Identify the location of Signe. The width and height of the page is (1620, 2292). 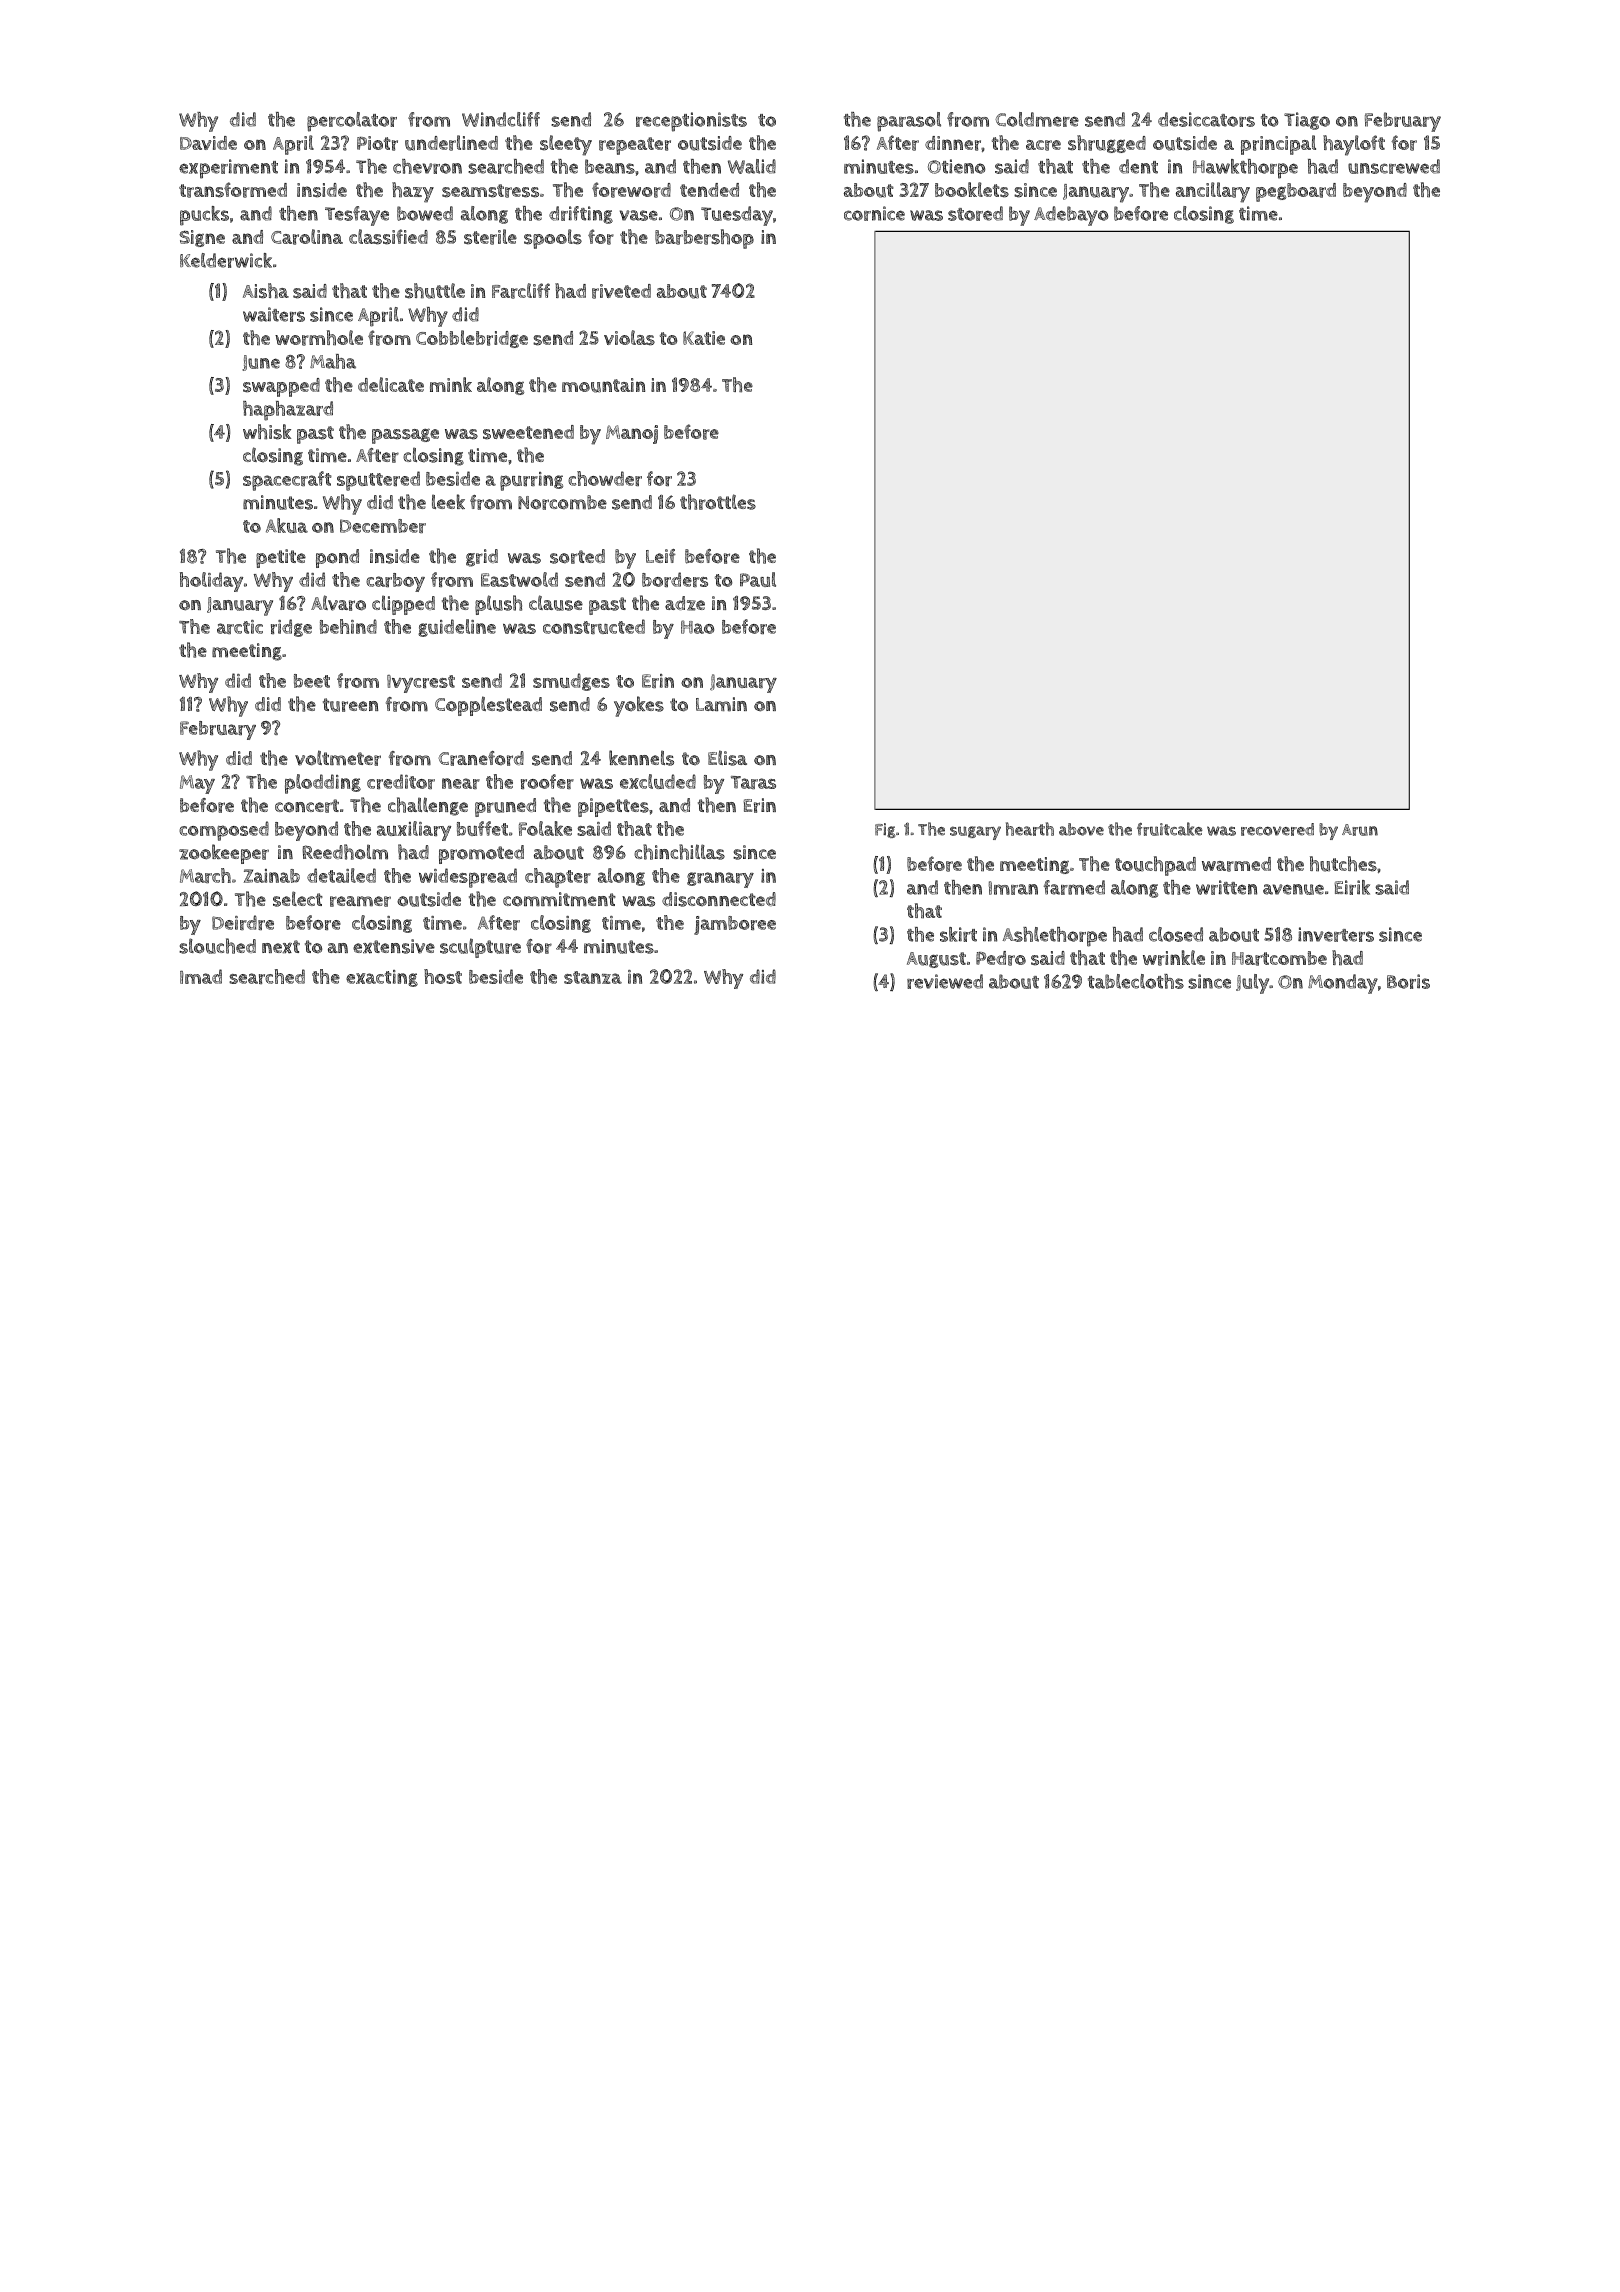
(202, 238).
